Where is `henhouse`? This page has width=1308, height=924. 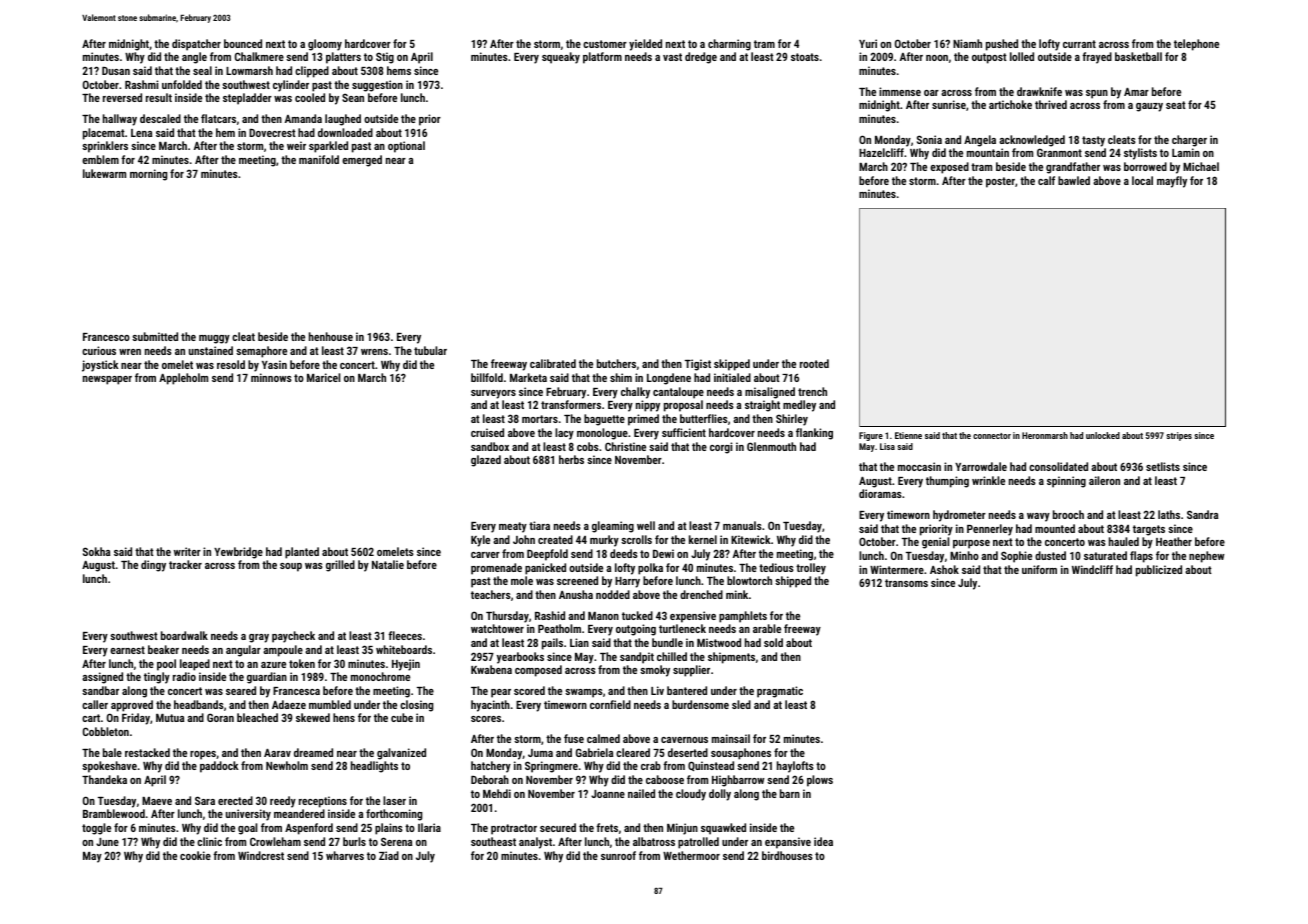 henhouse is located at coordinates (331, 336).
